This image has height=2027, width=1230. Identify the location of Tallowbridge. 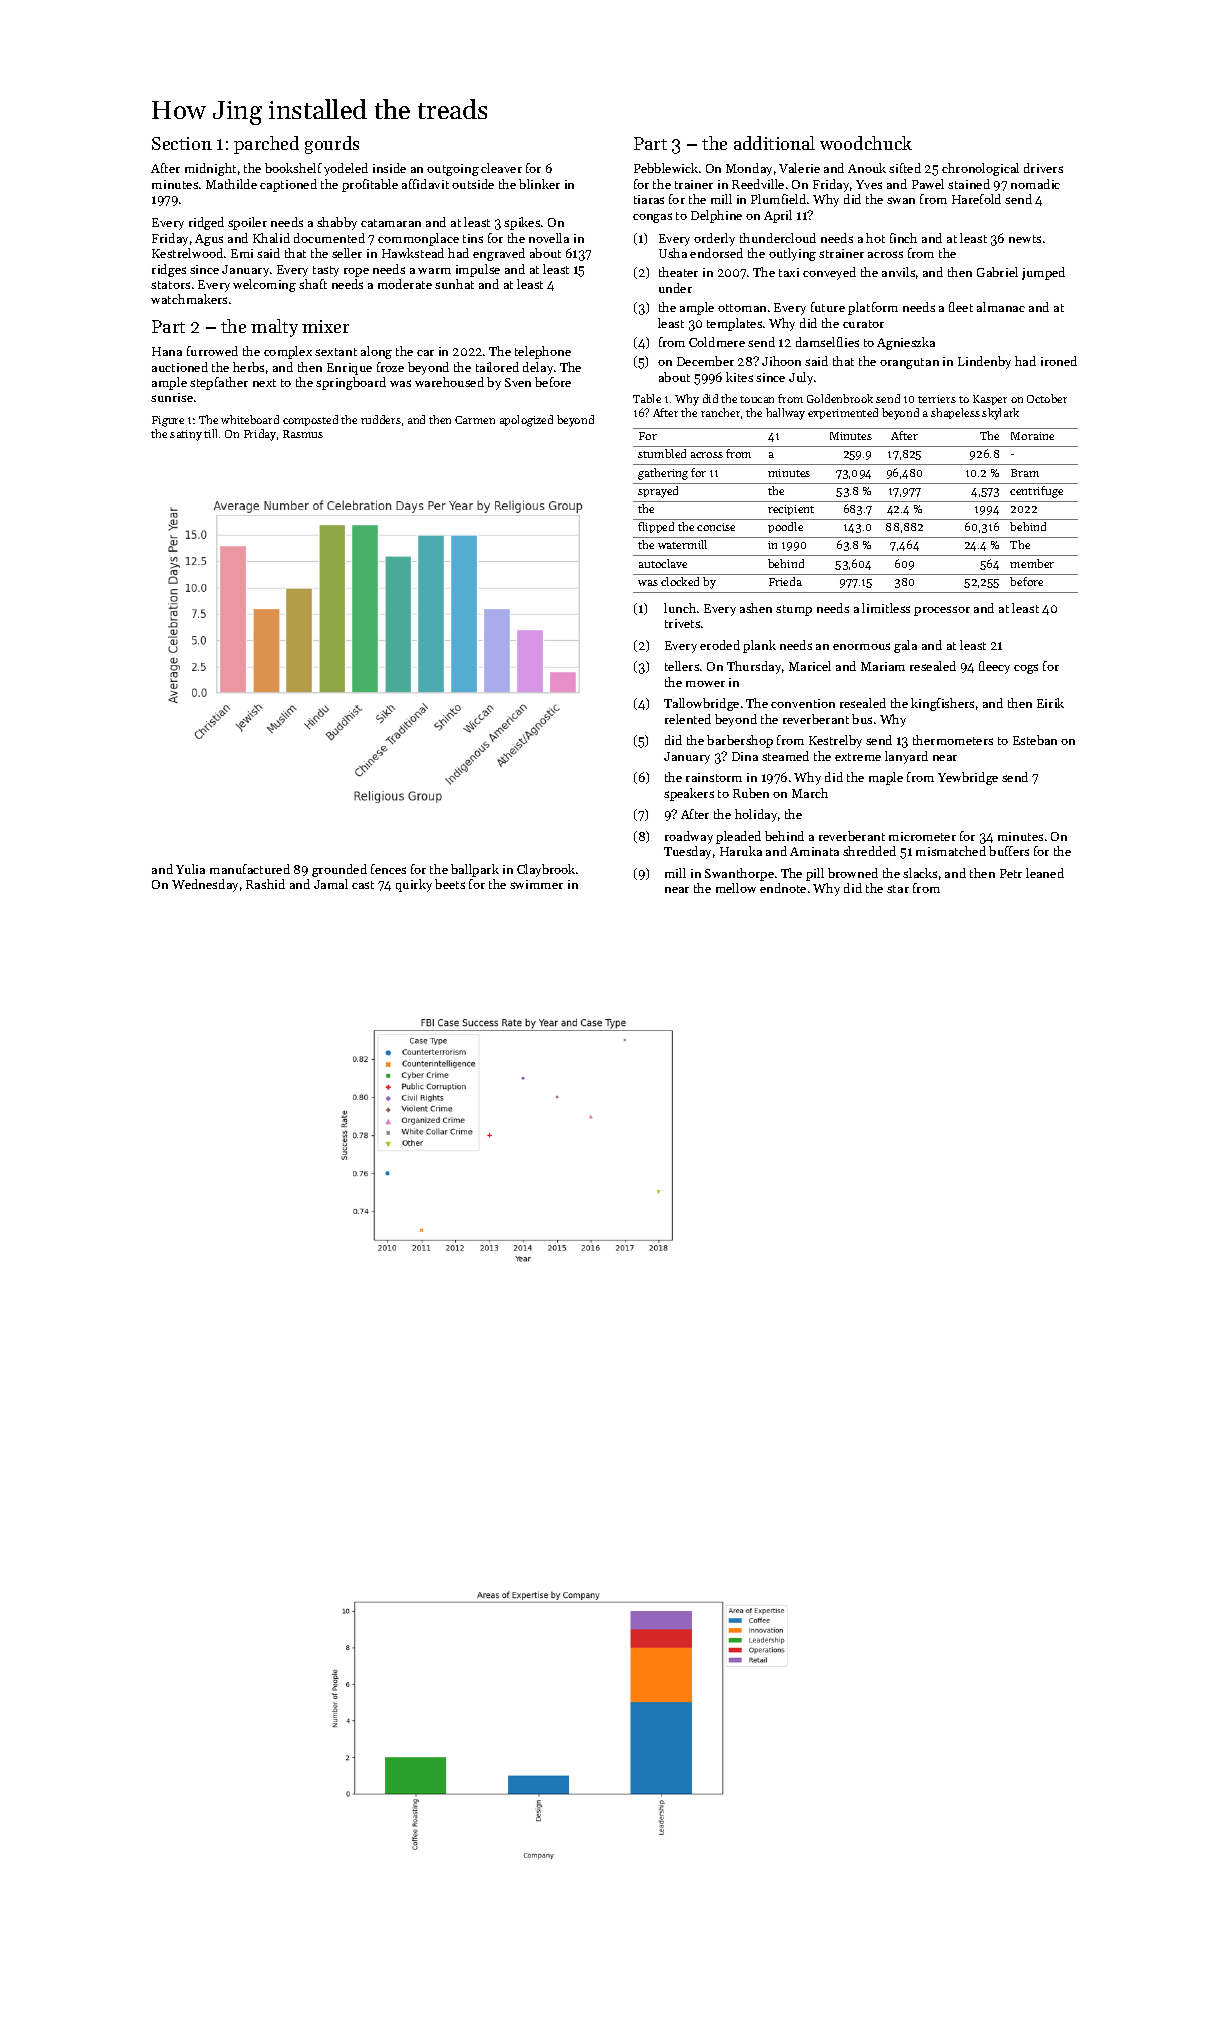
(701, 704).
